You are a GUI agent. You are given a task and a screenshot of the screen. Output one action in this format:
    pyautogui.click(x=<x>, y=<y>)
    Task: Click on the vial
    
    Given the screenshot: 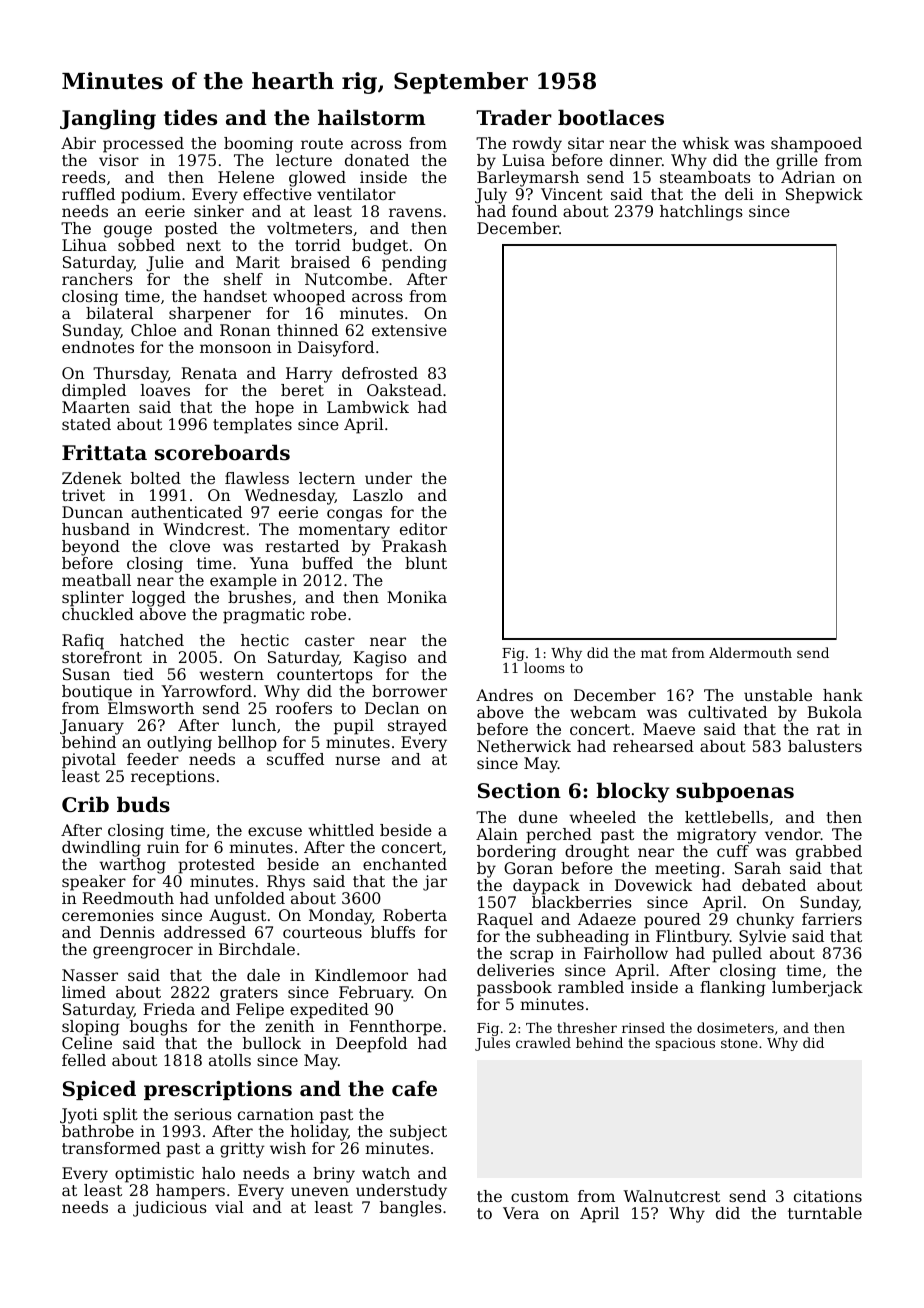 What is the action you would take?
    pyautogui.click(x=229, y=1207)
